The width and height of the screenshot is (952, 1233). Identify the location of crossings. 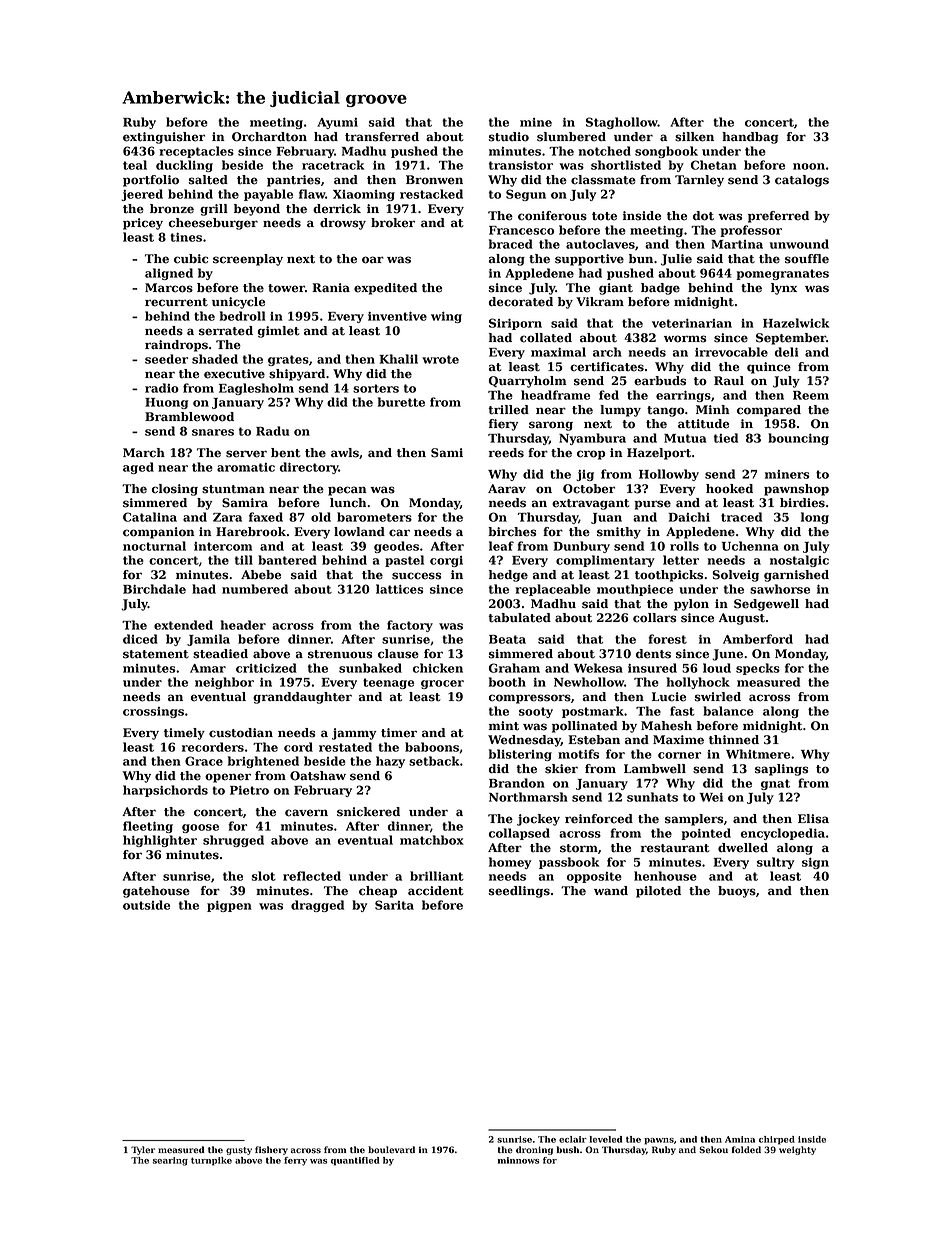
(153, 712).
